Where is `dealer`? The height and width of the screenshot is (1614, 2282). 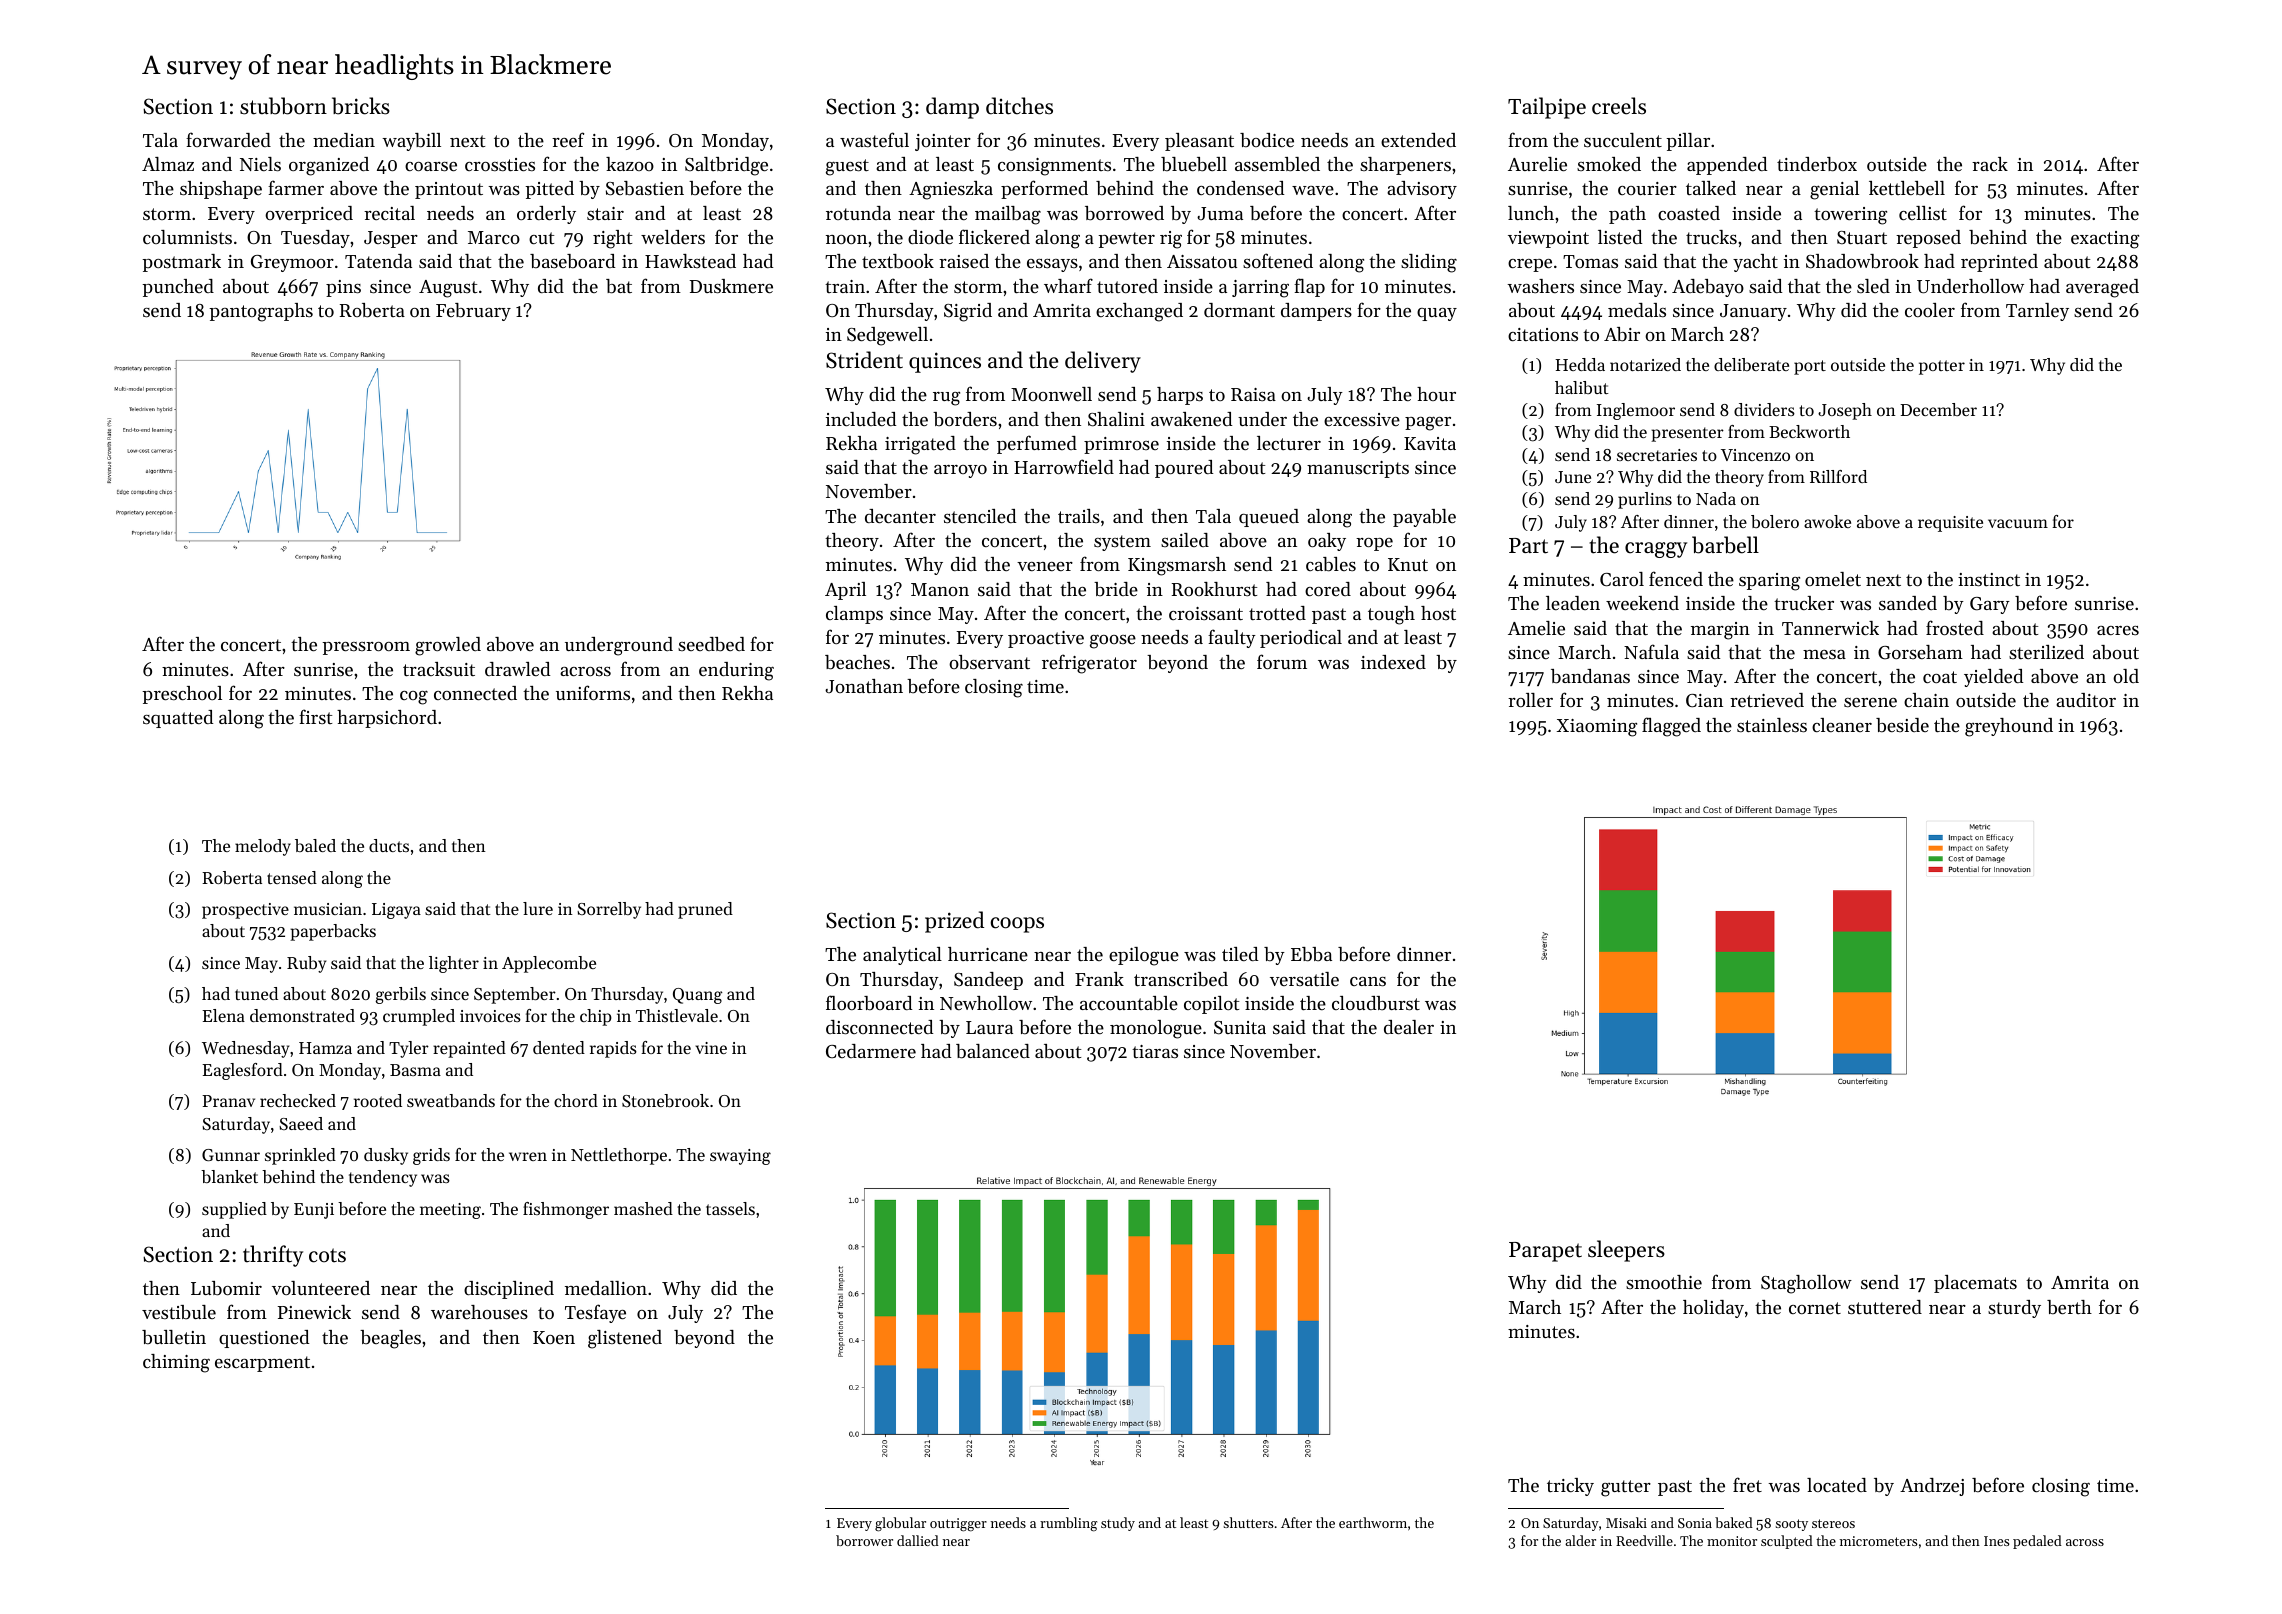 dealer is located at coordinates (1409, 1027).
